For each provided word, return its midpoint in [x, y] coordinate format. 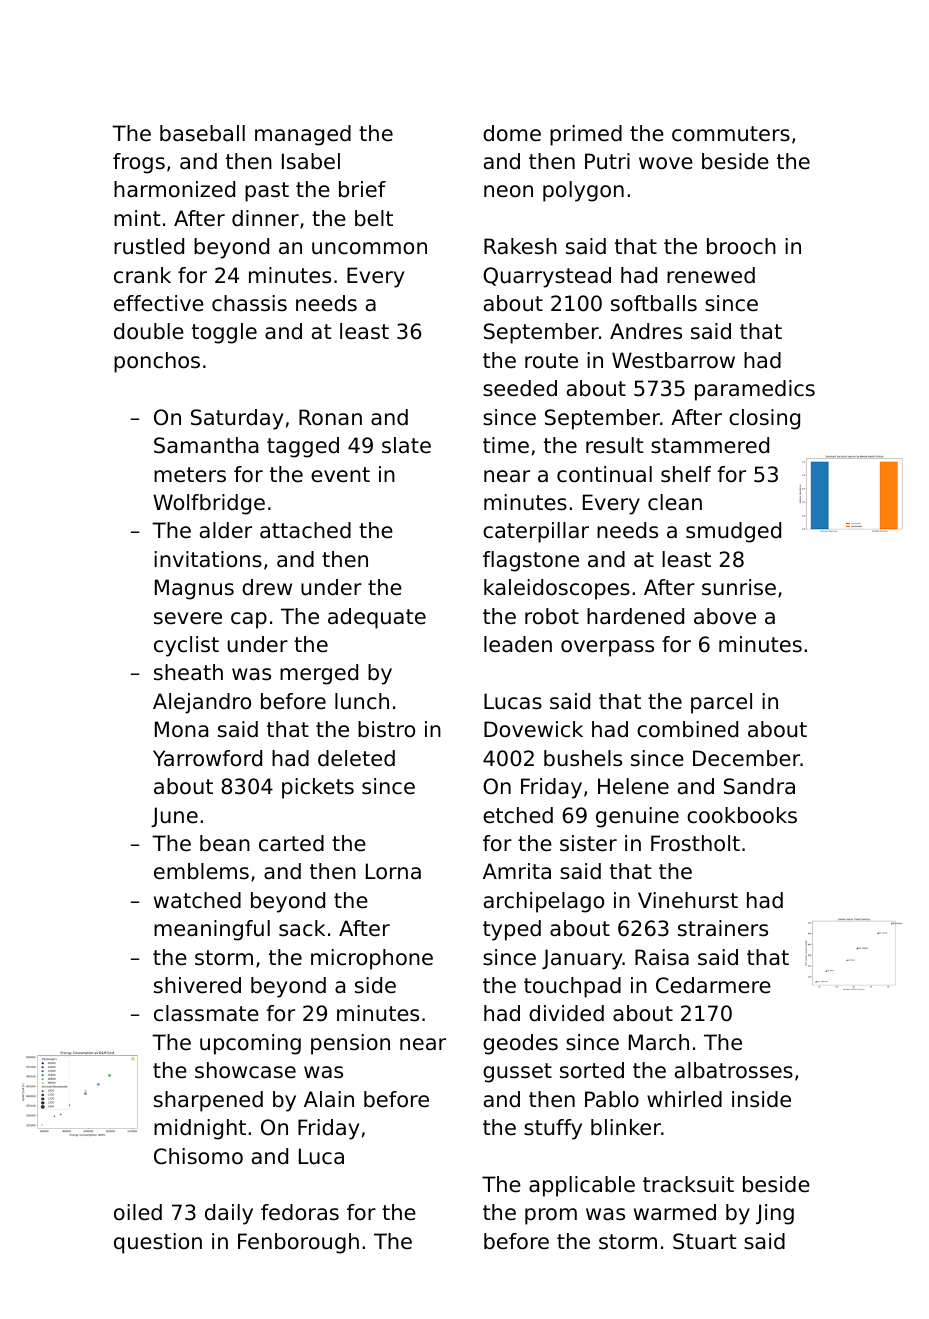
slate [406, 445]
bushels [583, 758]
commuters [731, 134]
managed [303, 135]
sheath [188, 672]
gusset [517, 1073]
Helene [633, 786]
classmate [206, 1013]
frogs [139, 163]
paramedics [755, 390]
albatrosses [734, 1070]
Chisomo [198, 1156]
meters [190, 475]
